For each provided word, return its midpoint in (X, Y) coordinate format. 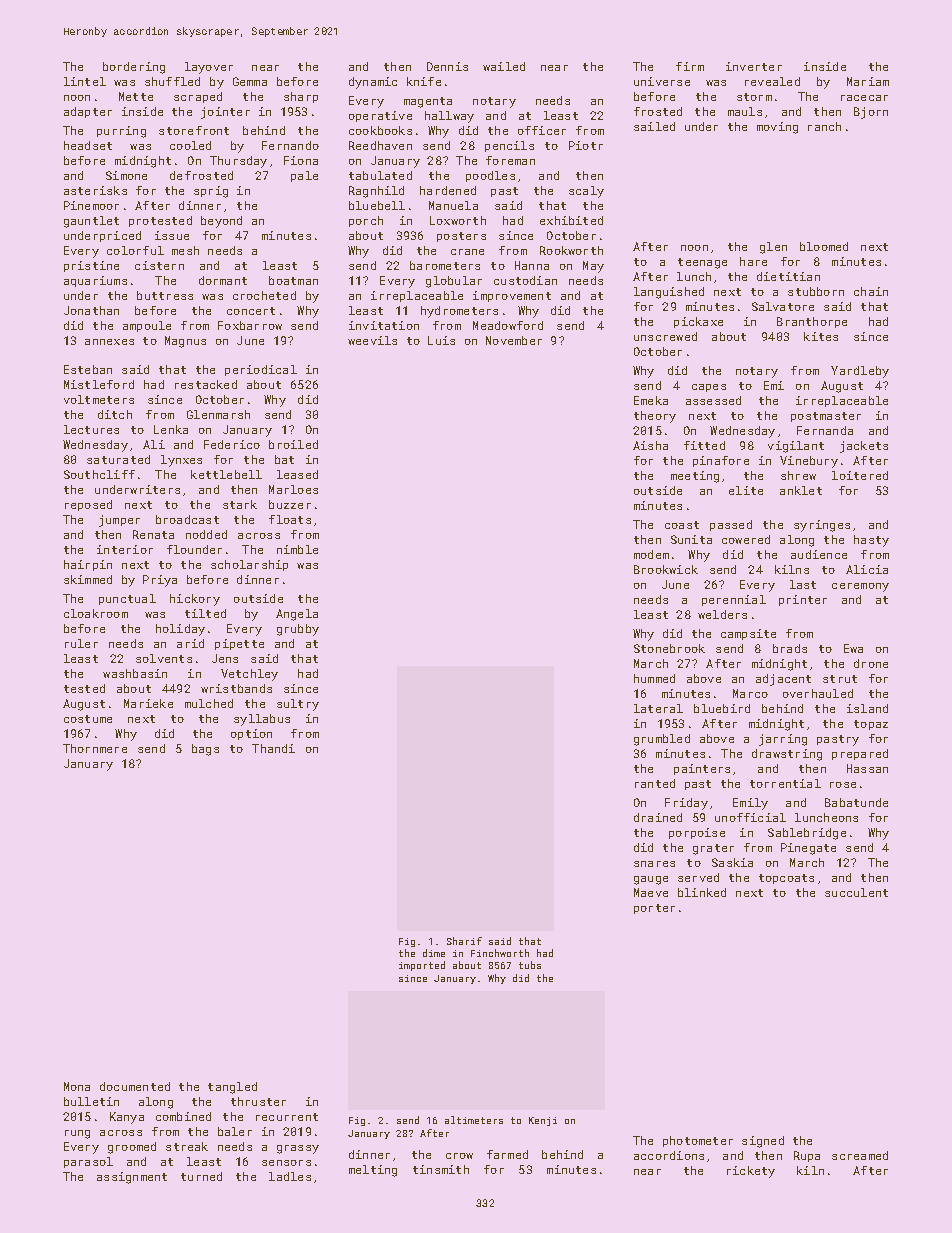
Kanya (127, 1118)
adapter (88, 112)
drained (658, 817)
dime (434, 953)
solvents (164, 658)
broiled (293, 444)
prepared (860, 754)
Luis (441, 340)
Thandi (273, 748)
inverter (754, 66)
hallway (449, 117)
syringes (822, 526)
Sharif (464, 941)
